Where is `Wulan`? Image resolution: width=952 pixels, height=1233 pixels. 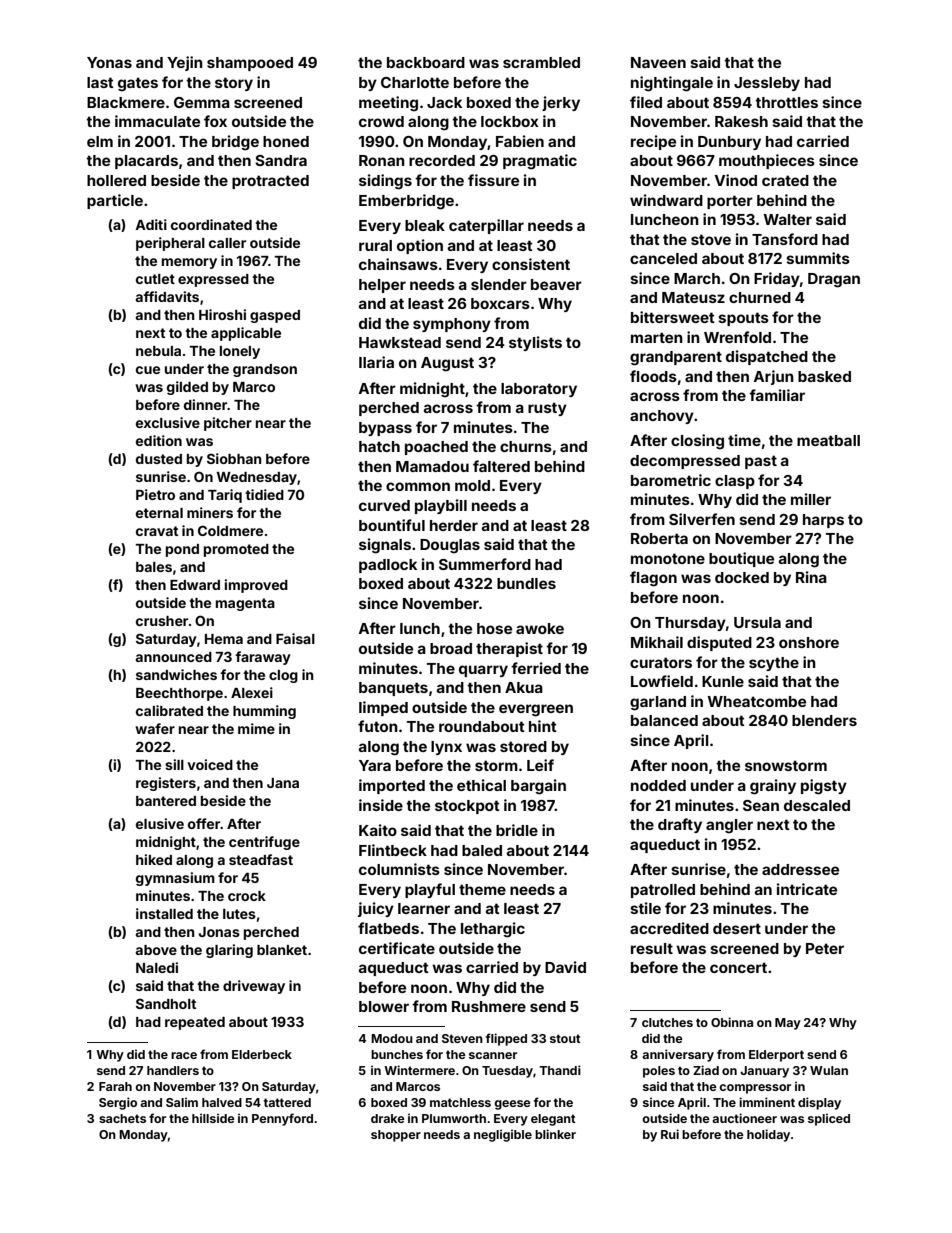
Wulan is located at coordinates (829, 1070).
